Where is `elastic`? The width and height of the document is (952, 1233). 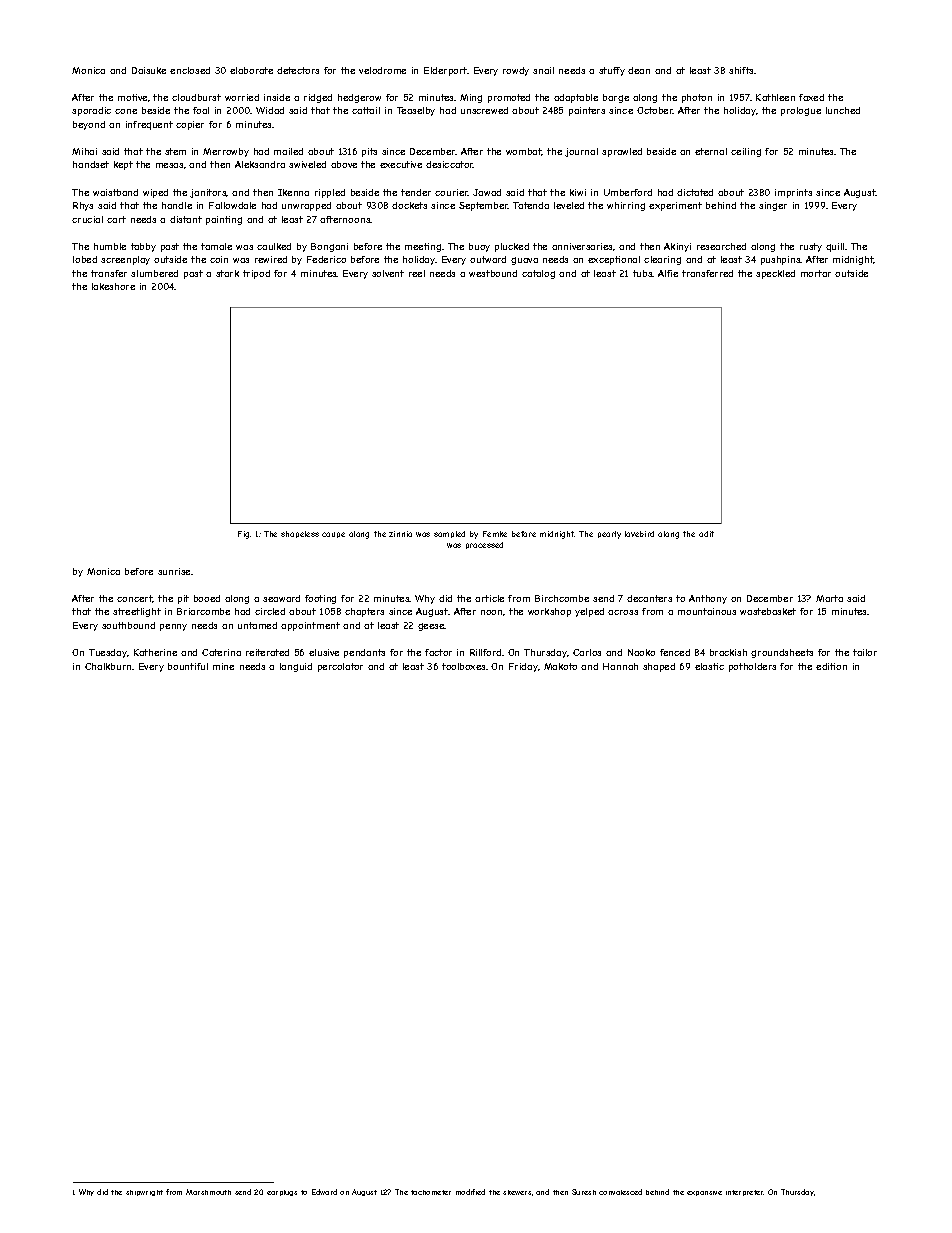 elastic is located at coordinates (709, 666).
